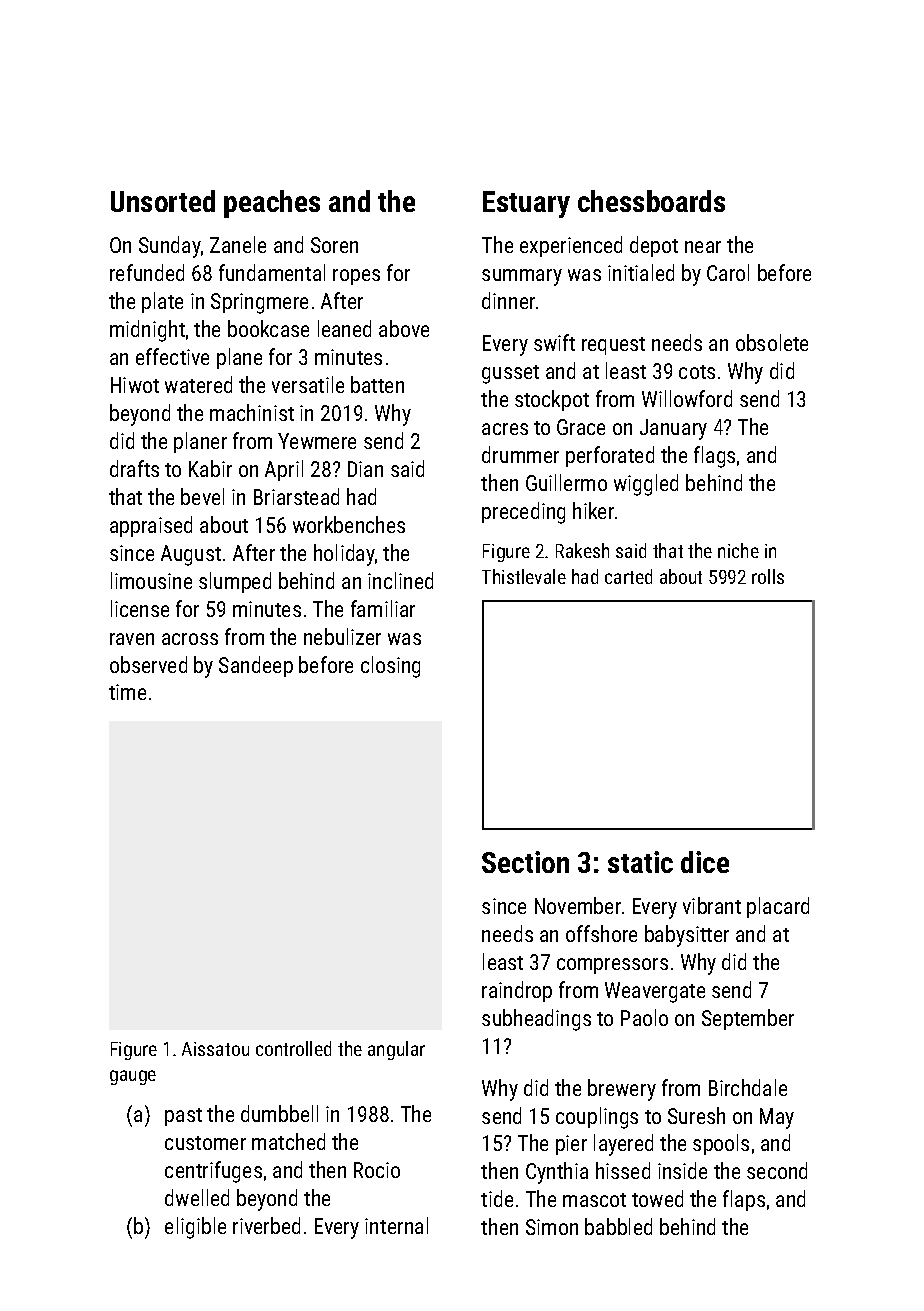 The width and height of the document is (924, 1311). What do you see at coordinates (163, 201) in the document?
I see `Unsorted` at bounding box center [163, 201].
